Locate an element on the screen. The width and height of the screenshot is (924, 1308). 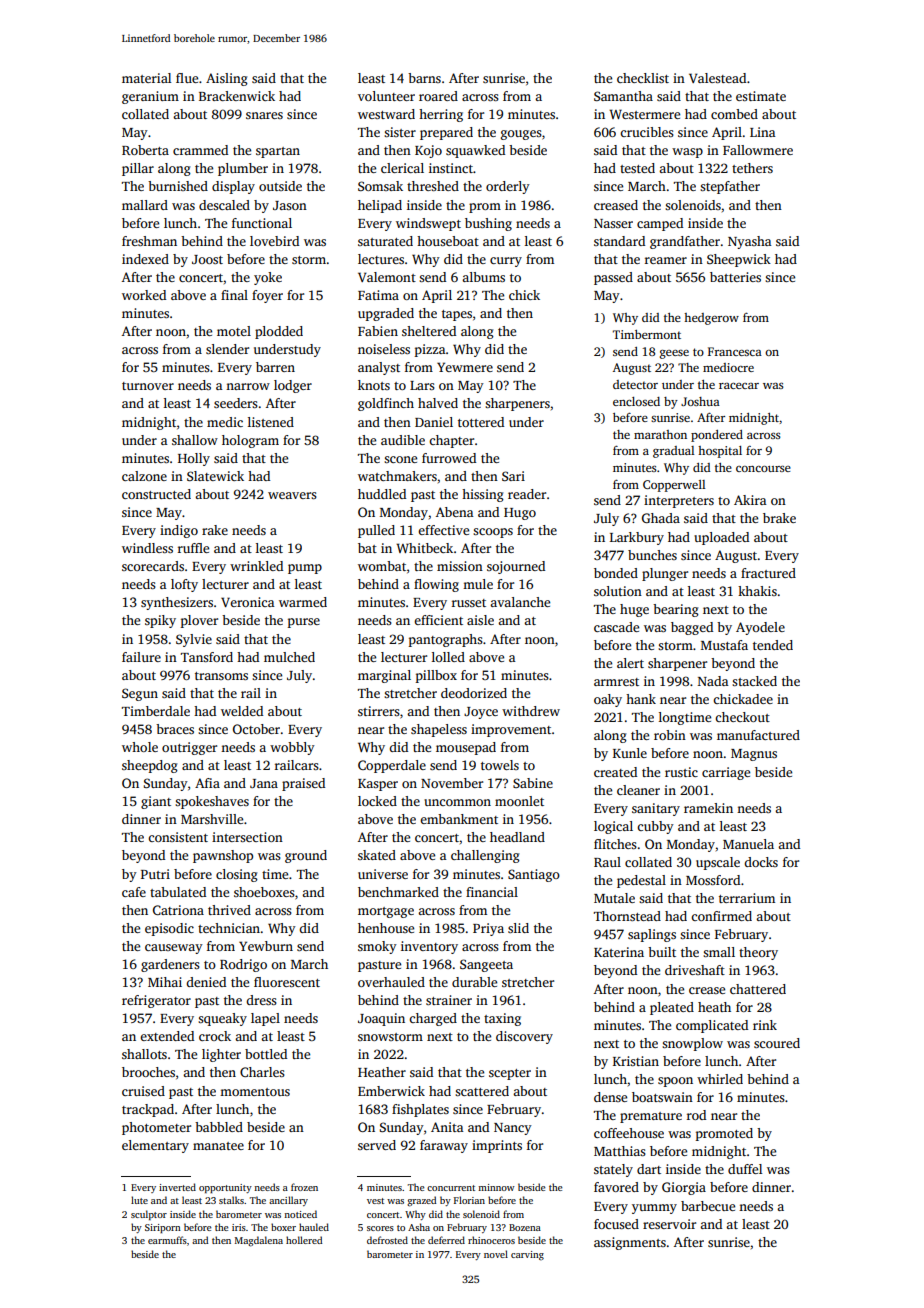
inventory is located at coordinates (429, 947).
